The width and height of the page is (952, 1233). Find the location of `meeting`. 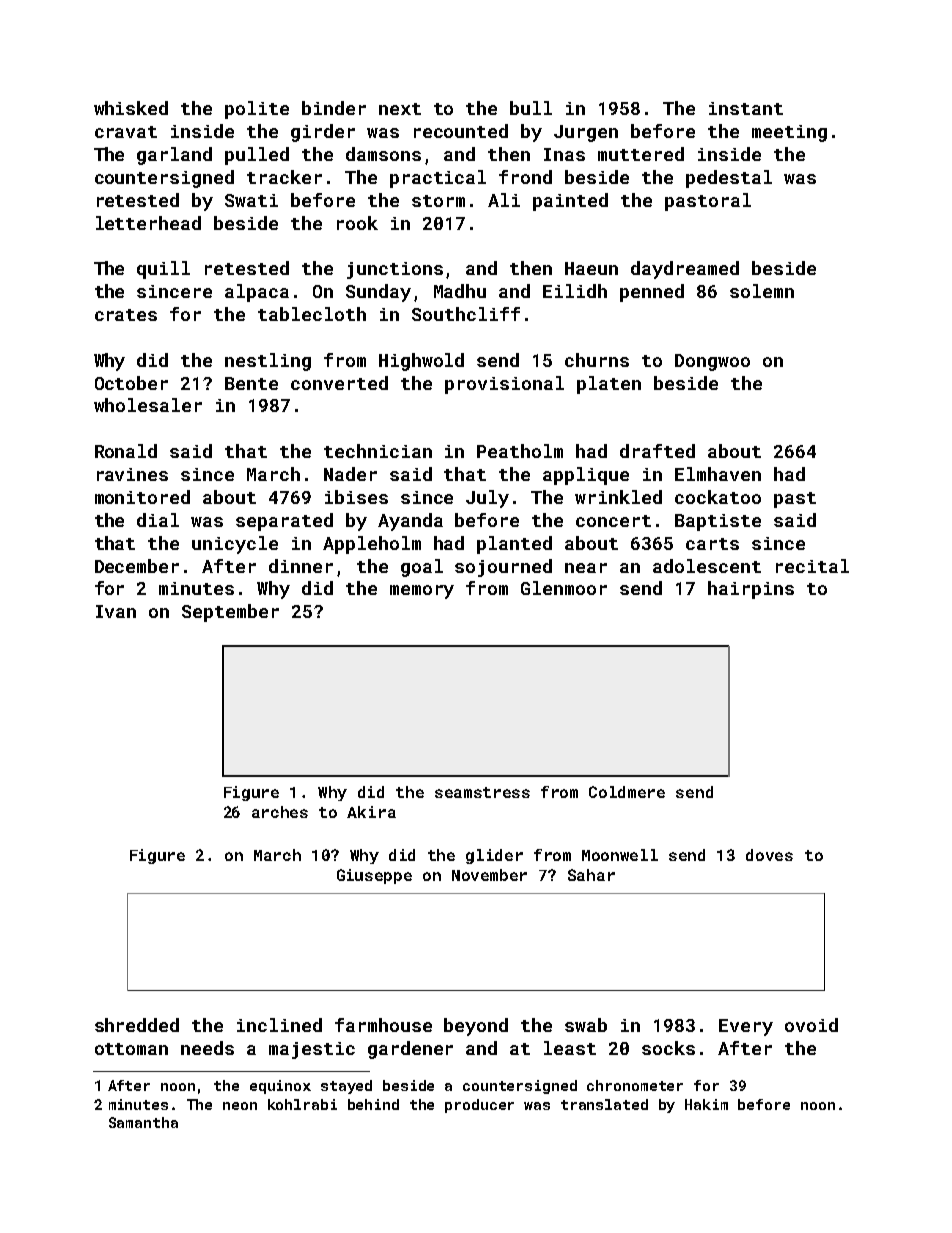

meeting is located at coordinates (789, 133).
